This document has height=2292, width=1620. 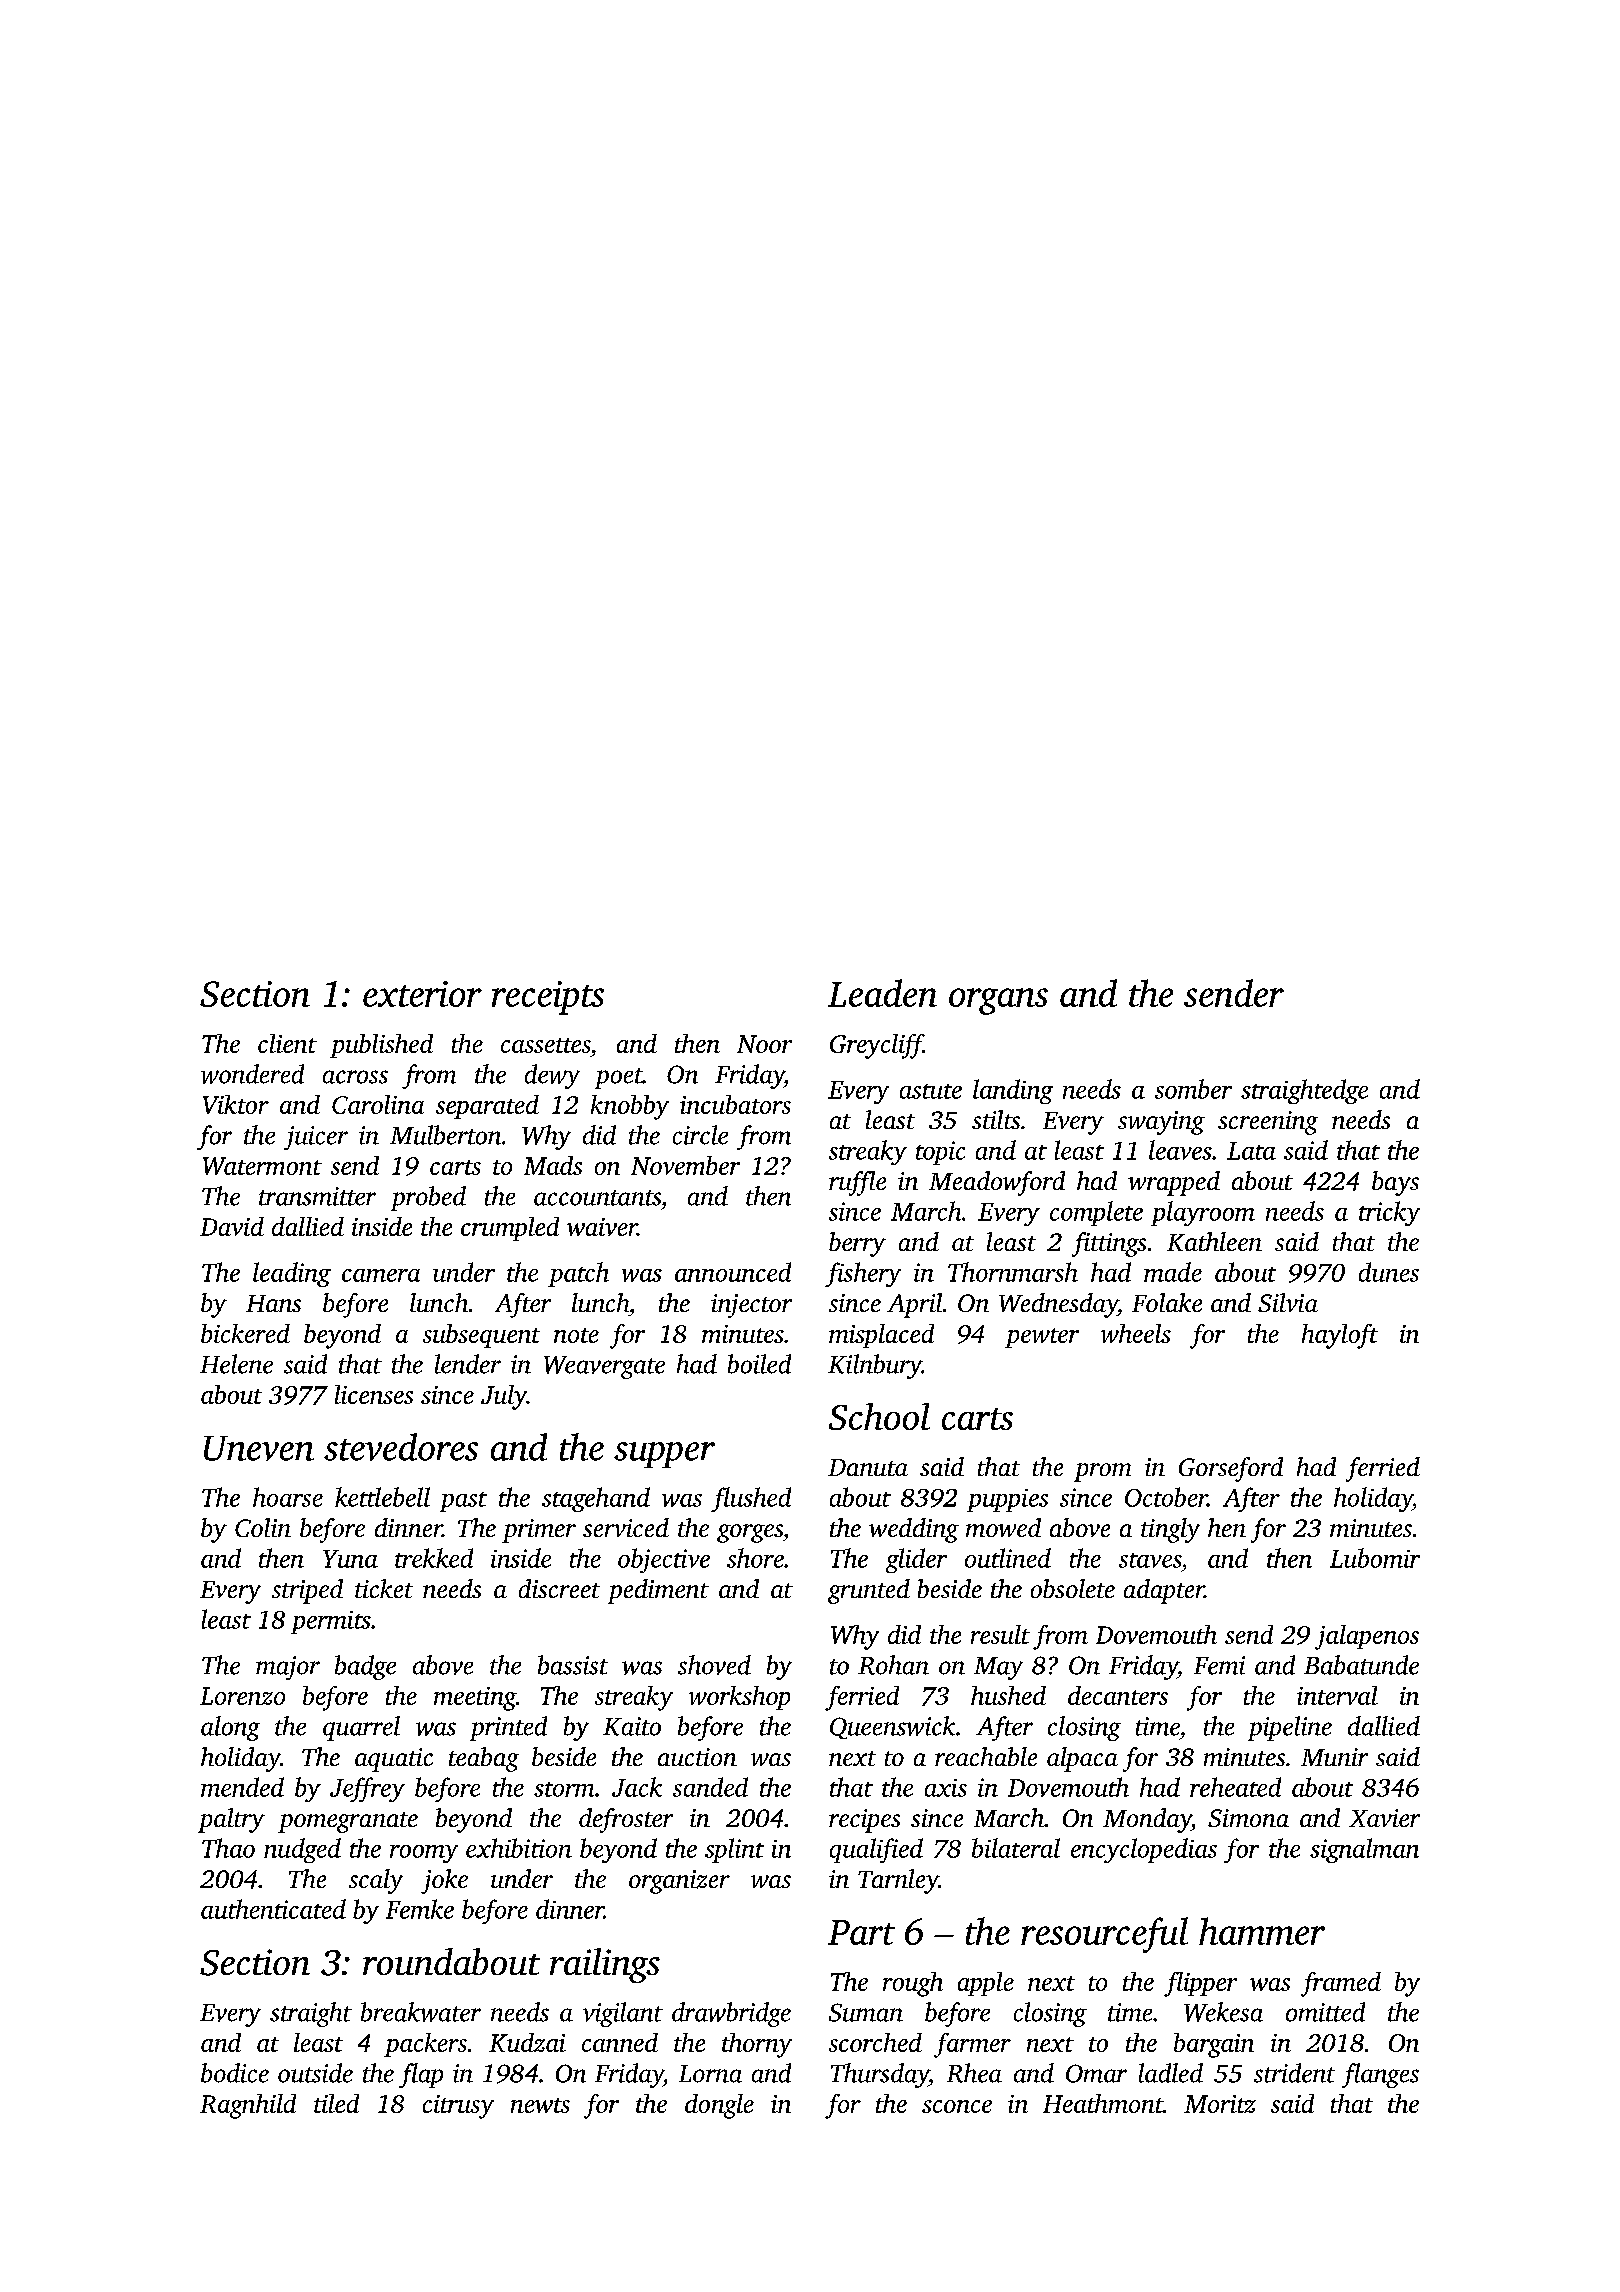 What do you see at coordinates (998, 1001) in the document?
I see `organs` at bounding box center [998, 1001].
